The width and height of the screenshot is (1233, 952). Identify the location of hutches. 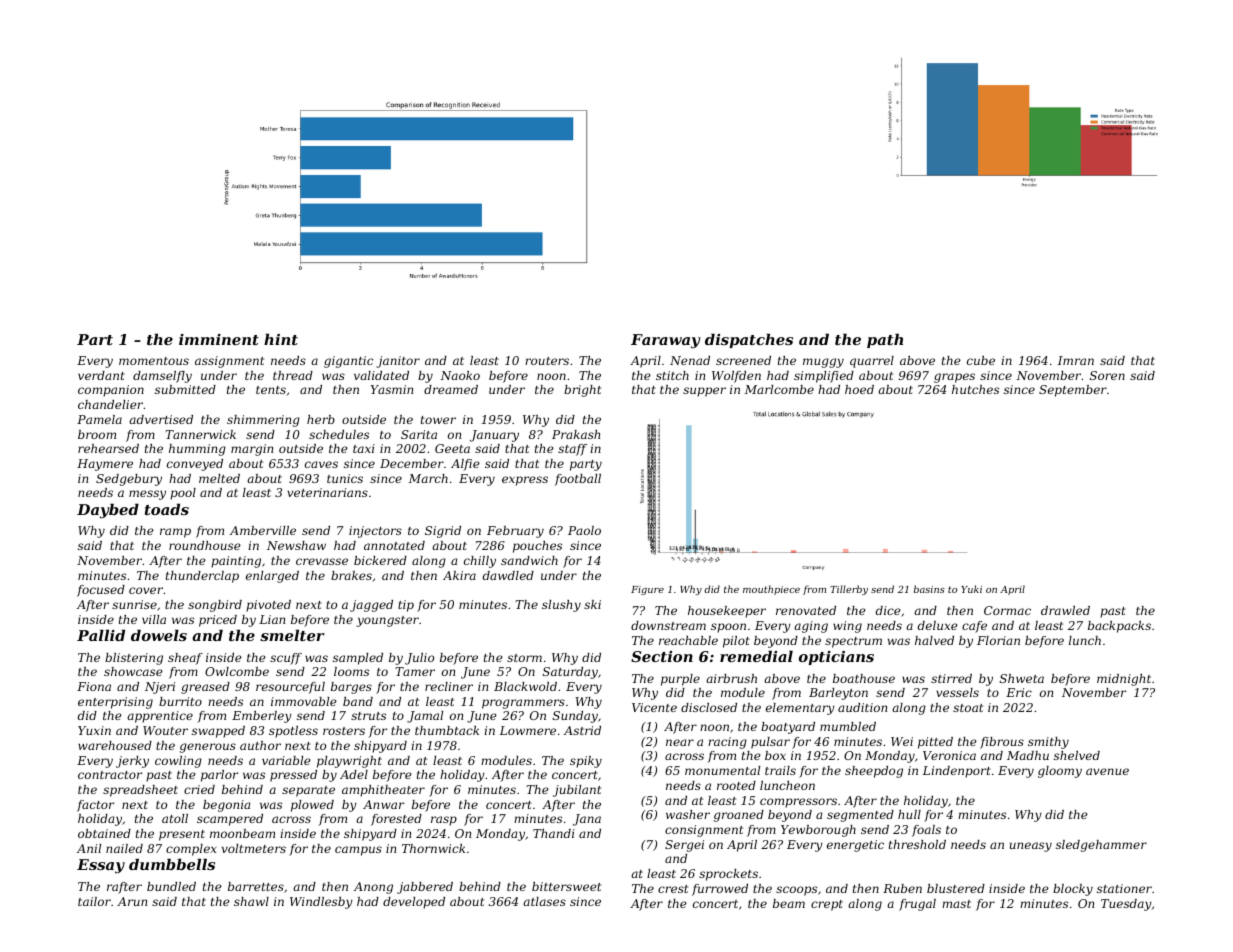
(975, 389).
